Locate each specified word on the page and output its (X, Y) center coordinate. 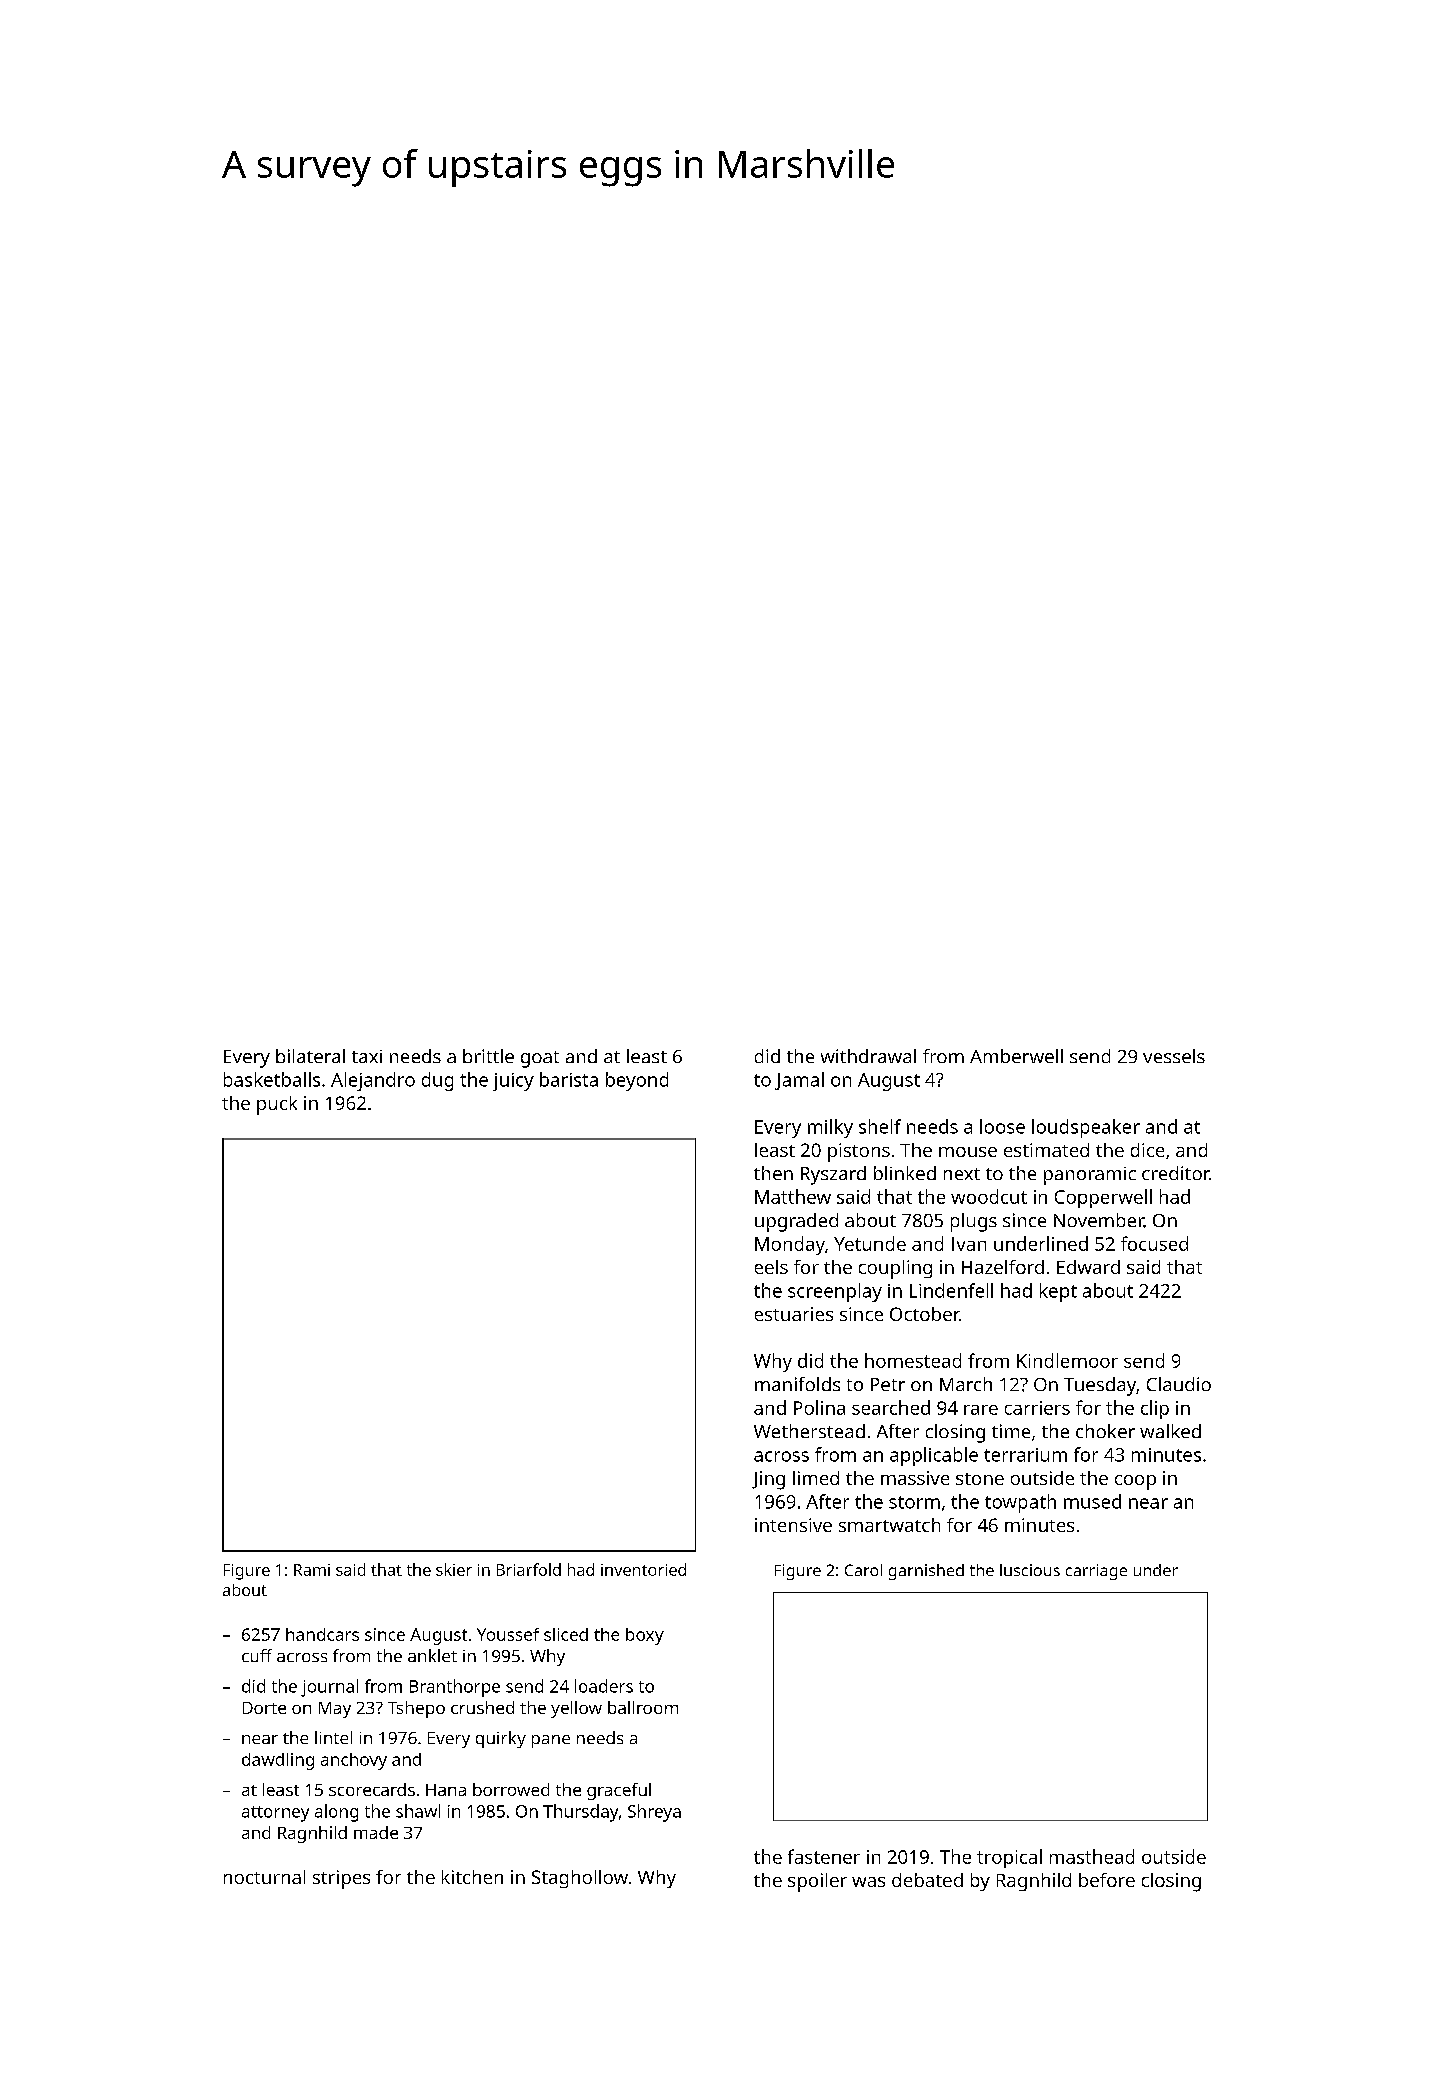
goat (540, 1059)
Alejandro (373, 1081)
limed (816, 1478)
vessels (1174, 1056)
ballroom (643, 1707)
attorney (275, 1814)
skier (454, 1569)
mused (1092, 1501)
